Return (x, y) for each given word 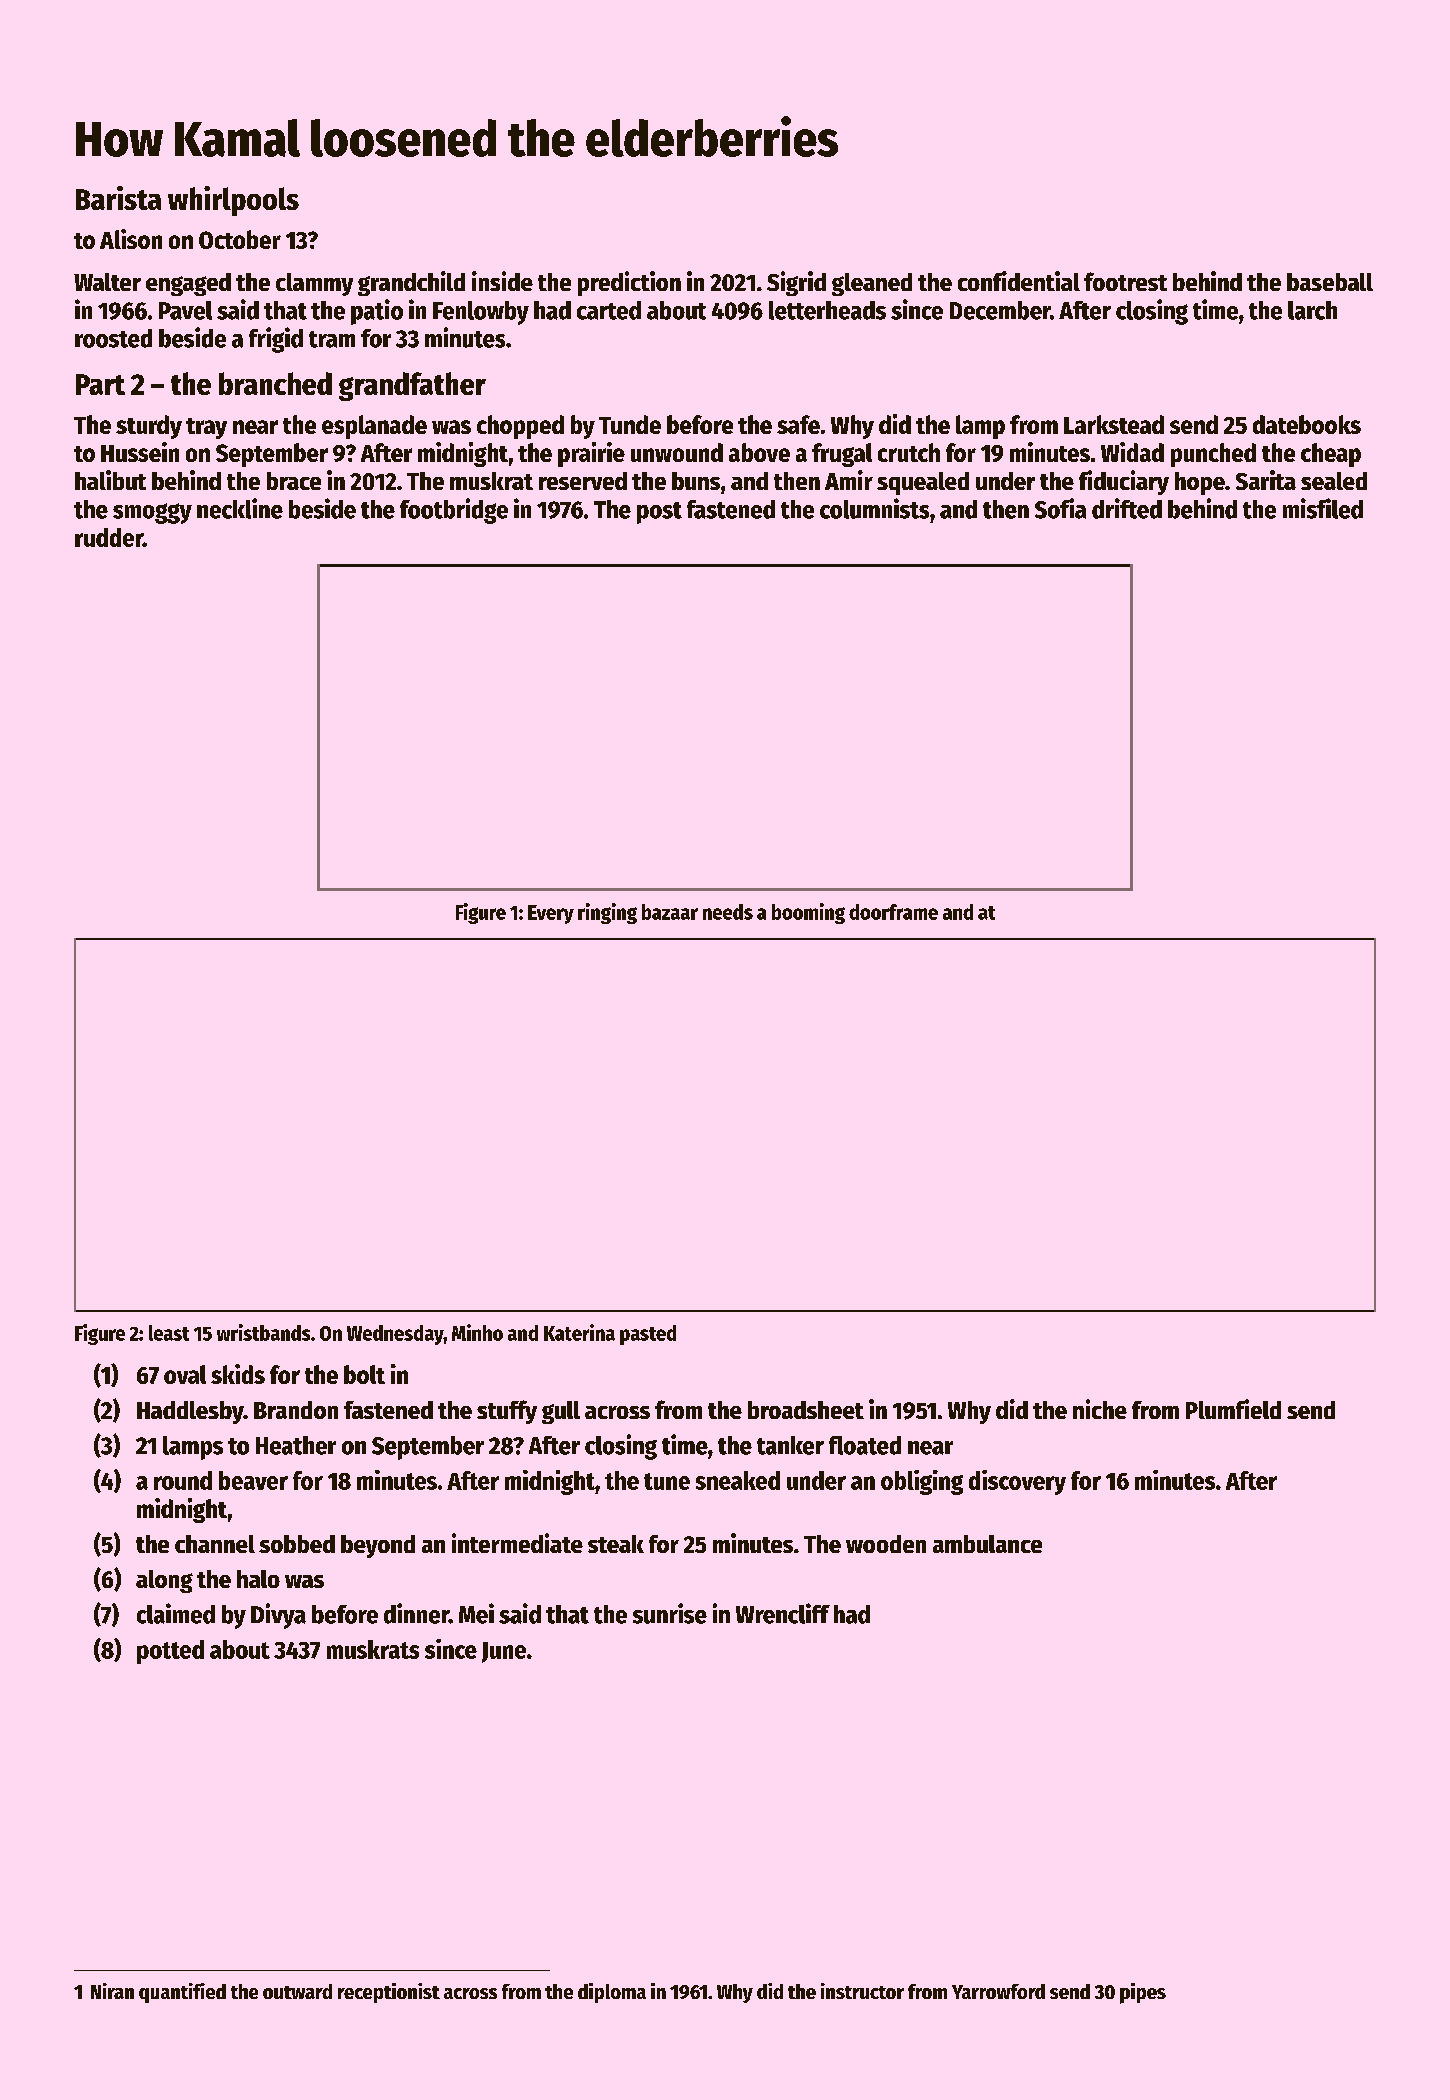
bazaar (670, 912)
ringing (607, 913)
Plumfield (1233, 1409)
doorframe (893, 912)
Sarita (1266, 480)
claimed (176, 1613)
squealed (923, 483)
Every (551, 914)
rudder (109, 537)
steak (616, 1544)
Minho (477, 1332)
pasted (648, 1335)
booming (808, 913)
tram (332, 339)
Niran (112, 1991)
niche (1100, 1409)
